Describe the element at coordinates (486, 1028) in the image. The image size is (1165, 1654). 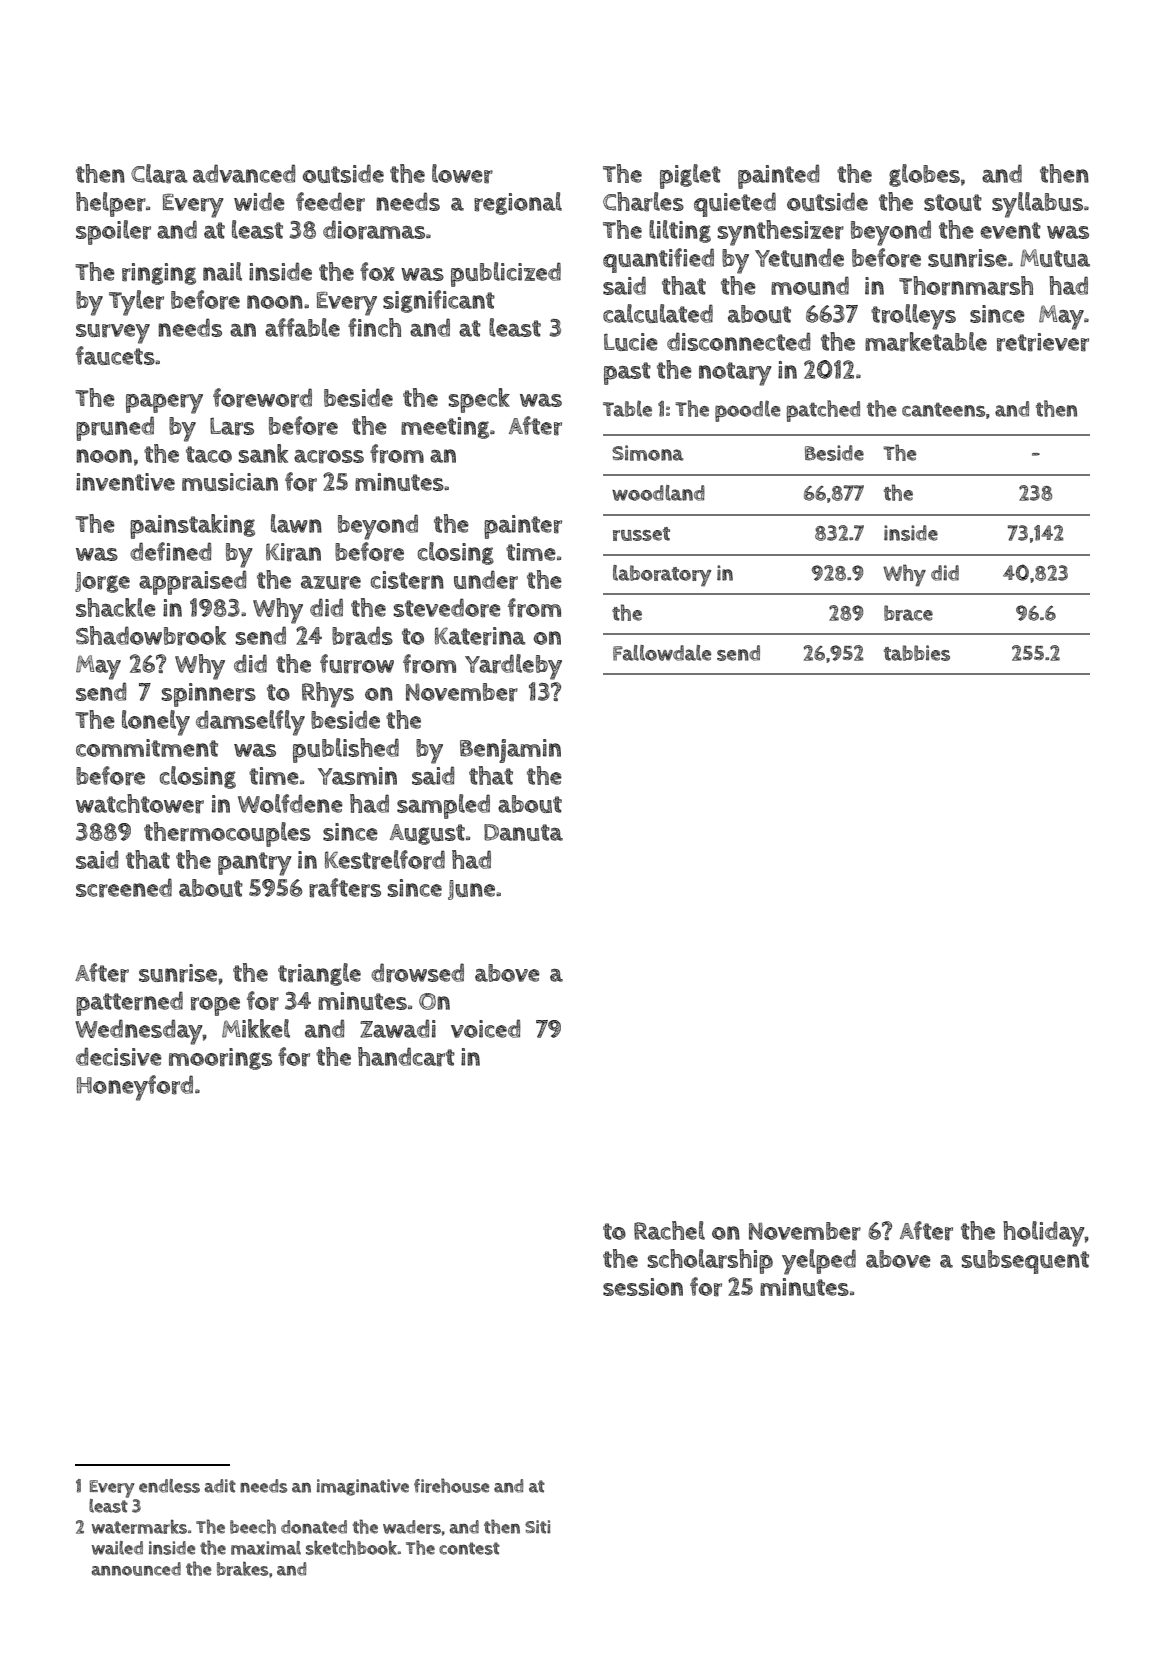
I see `voiced` at that location.
